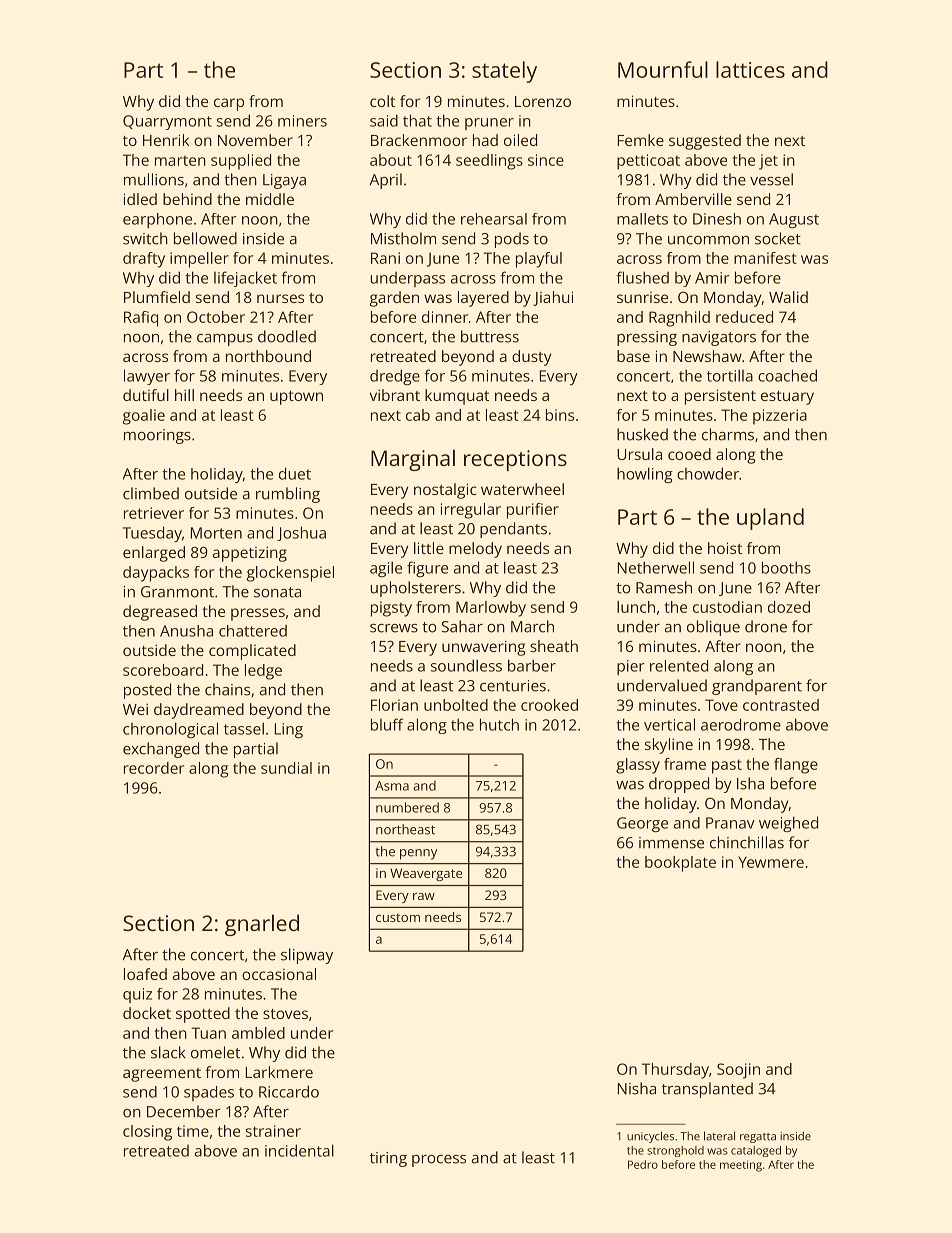 The height and width of the page is (1233, 952). I want to click on Granmont, so click(177, 592).
